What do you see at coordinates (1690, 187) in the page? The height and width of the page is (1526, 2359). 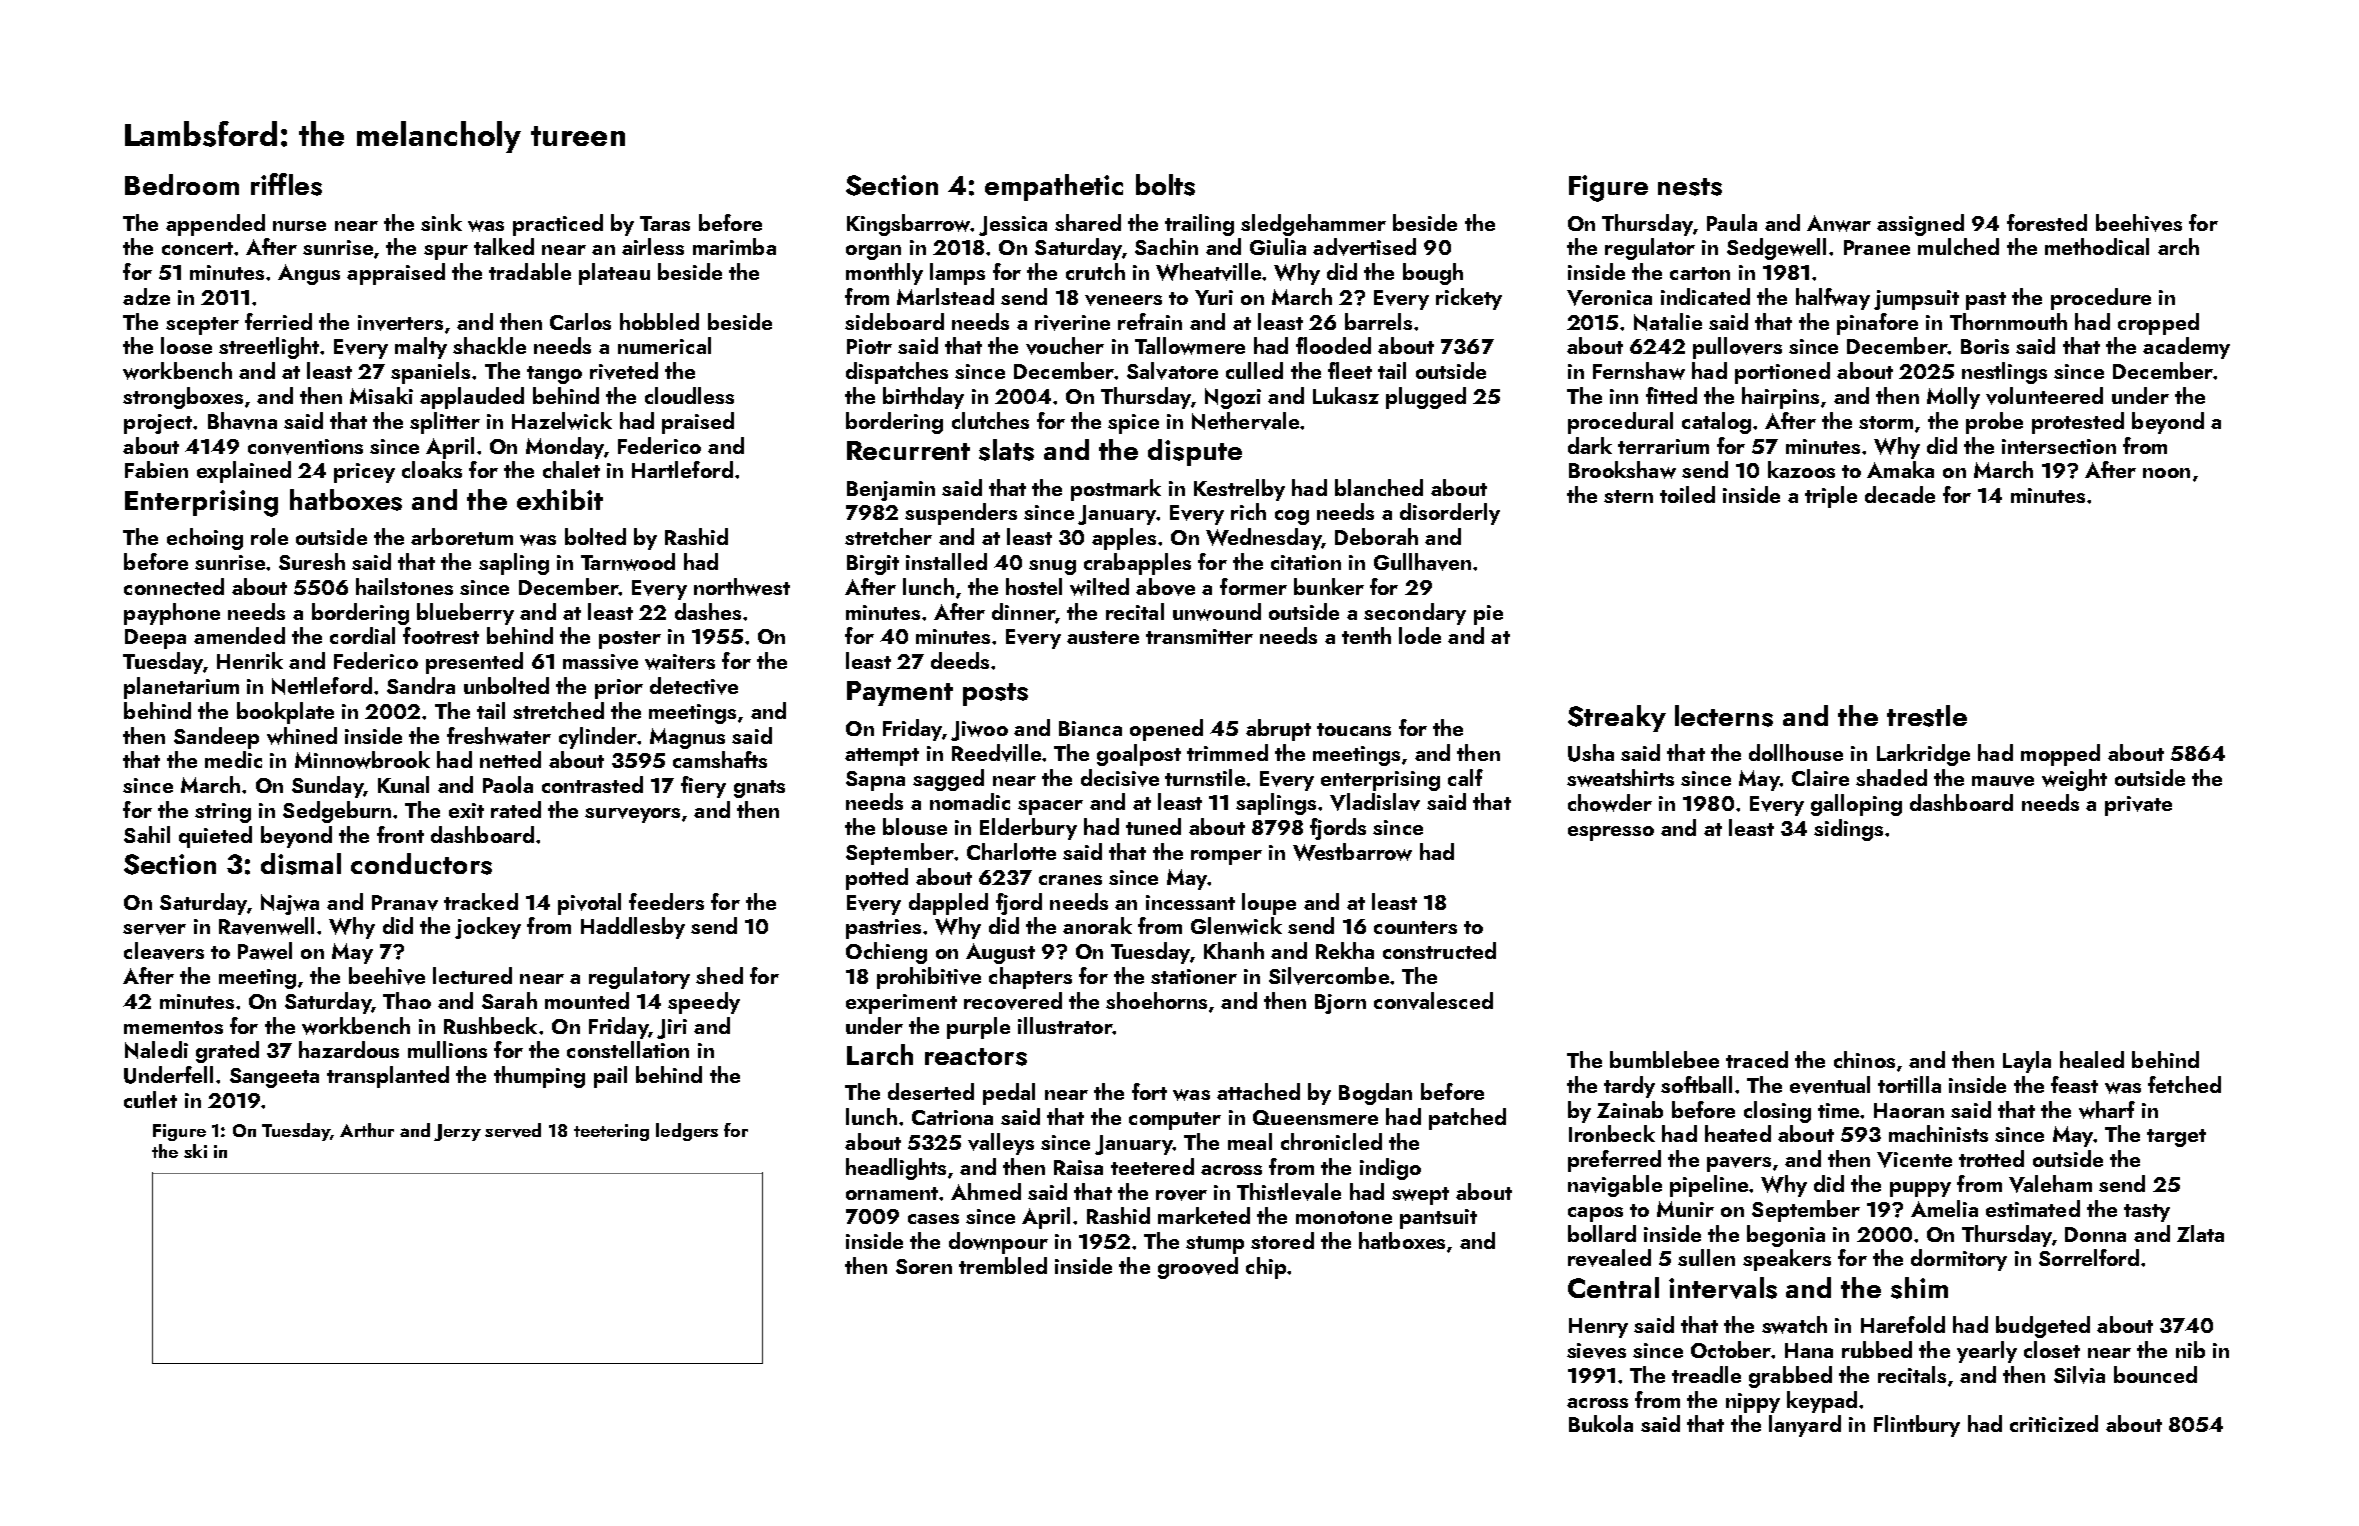 I see `nests` at bounding box center [1690, 187].
